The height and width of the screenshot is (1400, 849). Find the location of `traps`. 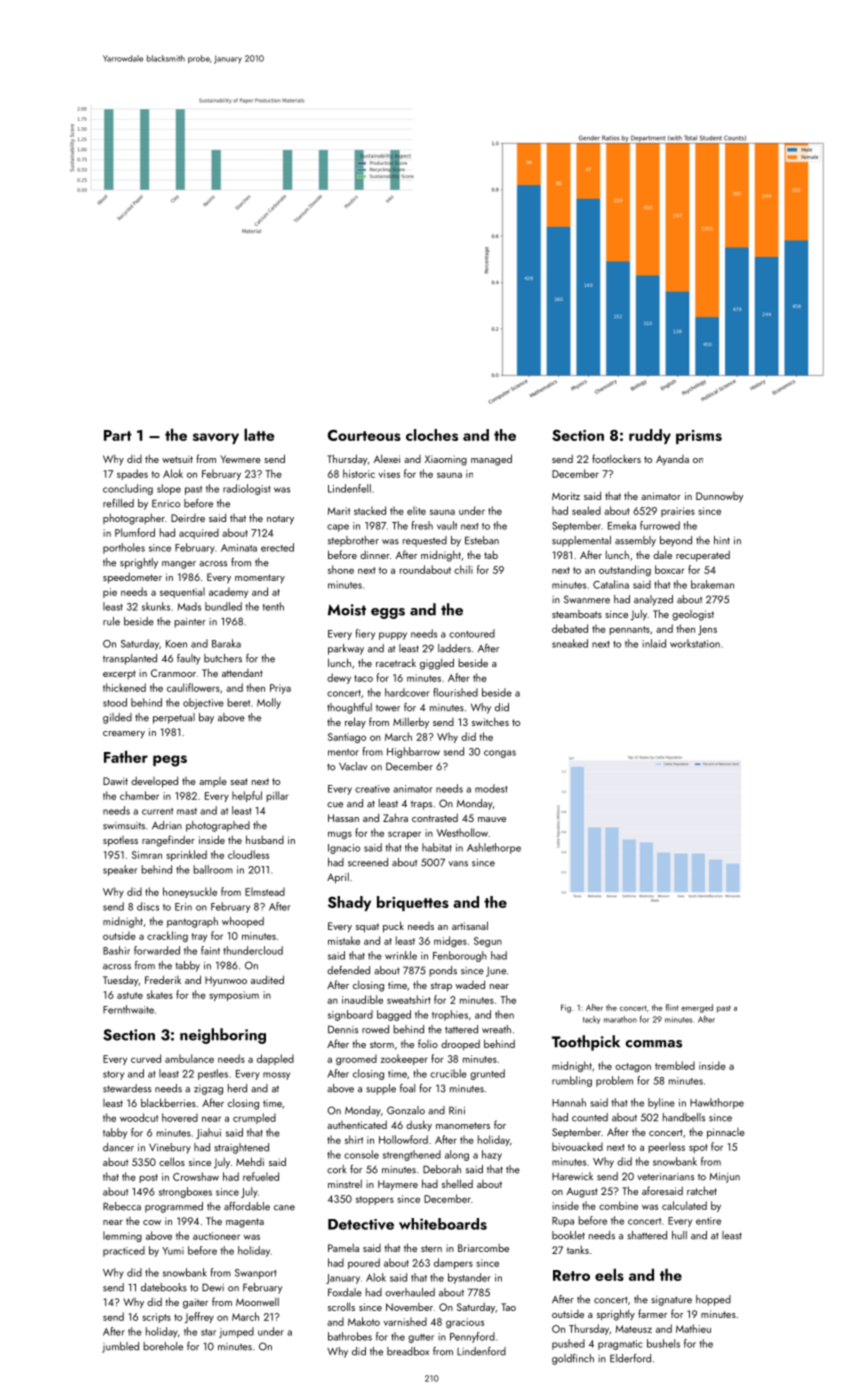

traps is located at coordinates (421, 805).
